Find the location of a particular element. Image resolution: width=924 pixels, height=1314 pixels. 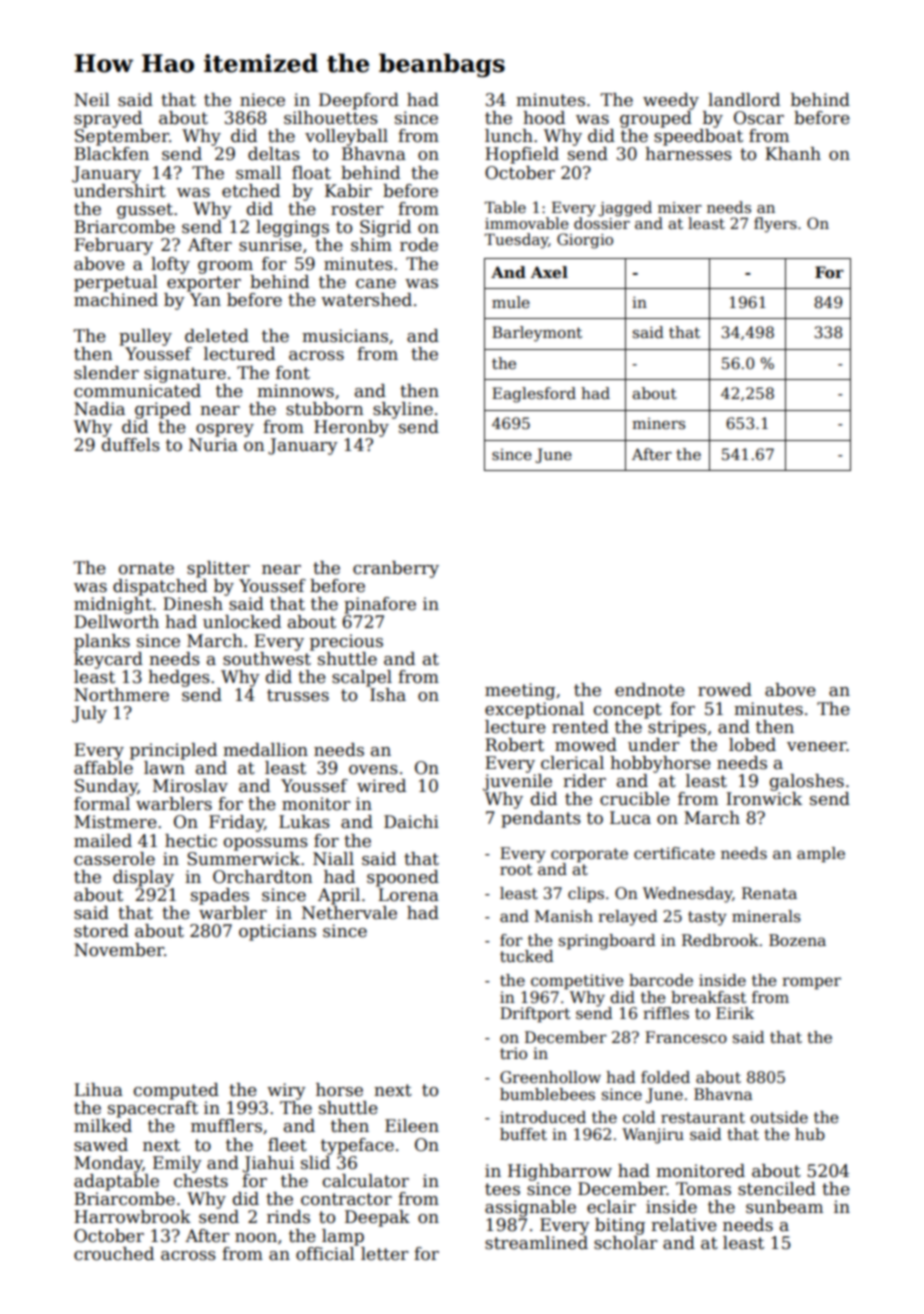

Tomas is located at coordinates (703, 1189).
